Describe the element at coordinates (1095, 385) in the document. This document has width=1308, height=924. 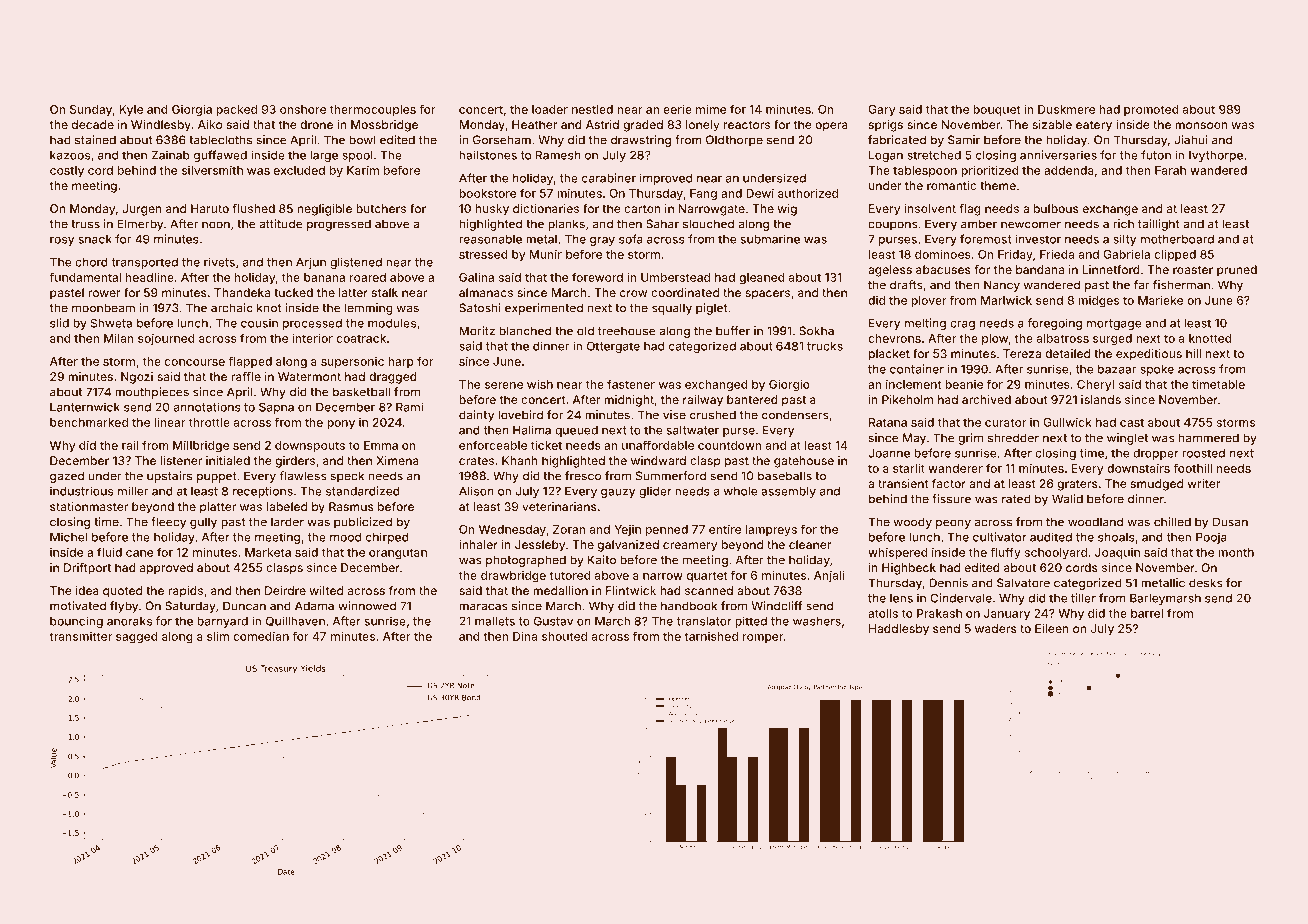
I see `Cheryl` at that location.
